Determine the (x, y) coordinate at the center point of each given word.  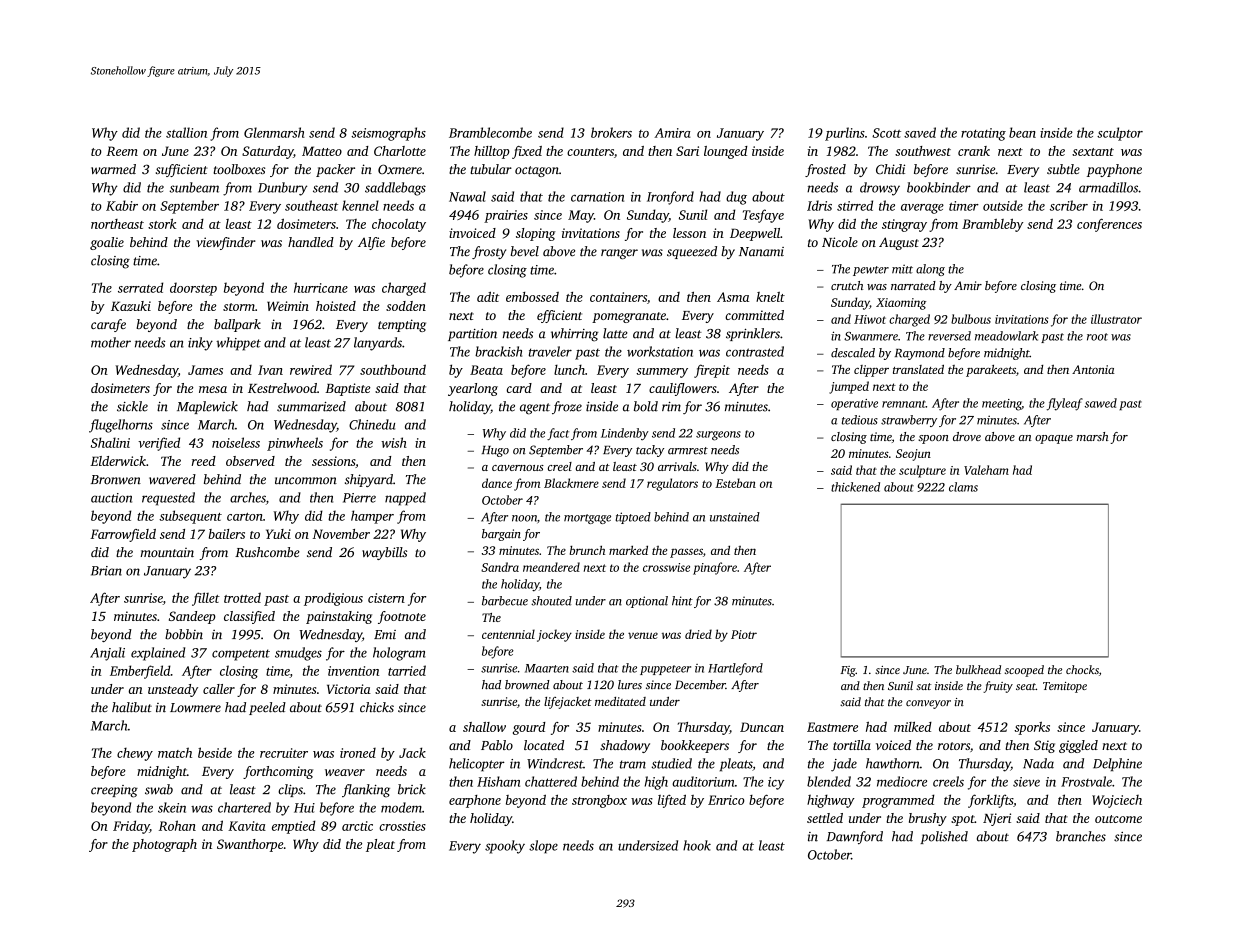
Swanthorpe (250, 845)
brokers (611, 132)
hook (697, 845)
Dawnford (855, 838)
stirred (855, 205)
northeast (117, 224)
